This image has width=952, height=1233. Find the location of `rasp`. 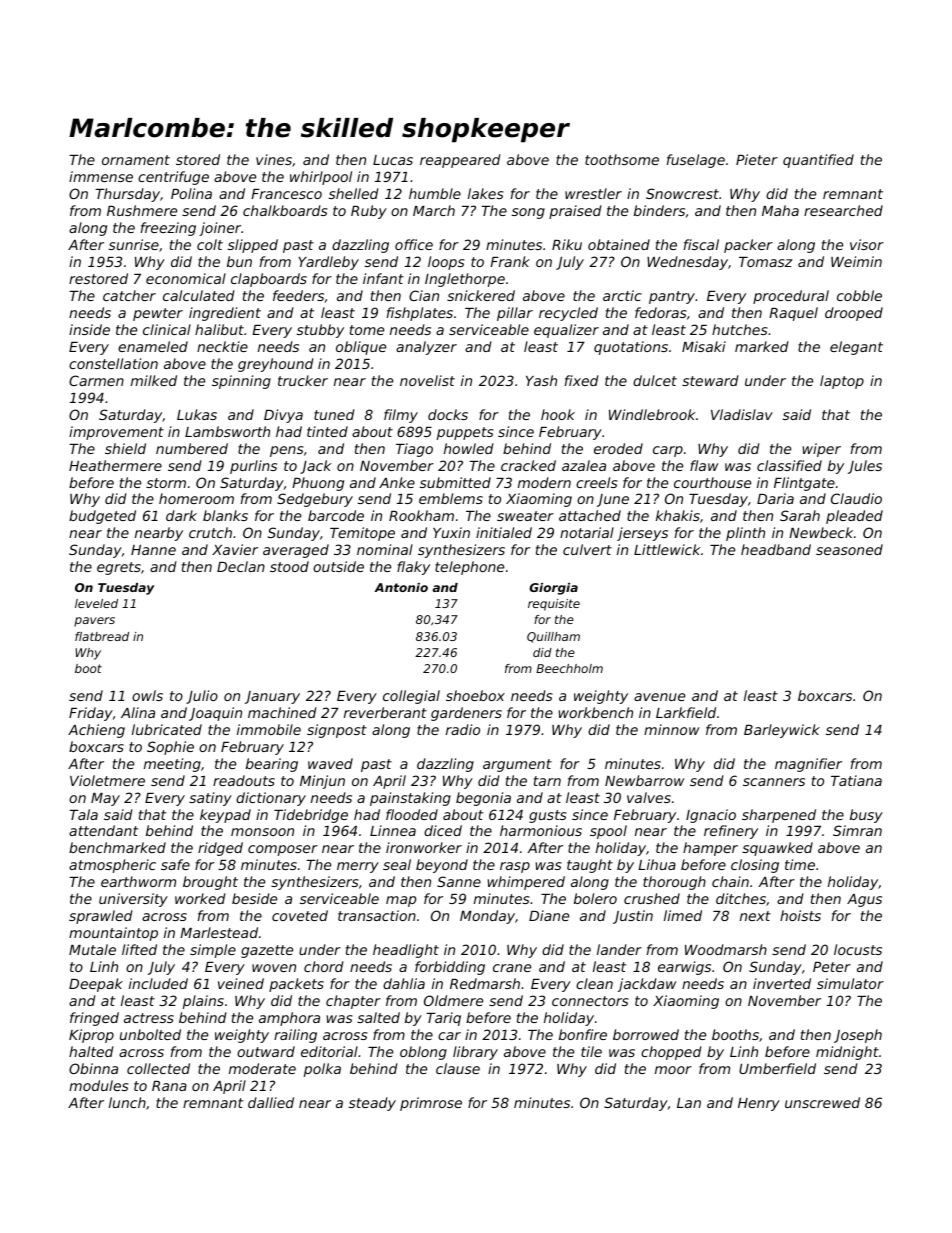

rasp is located at coordinates (515, 867).
